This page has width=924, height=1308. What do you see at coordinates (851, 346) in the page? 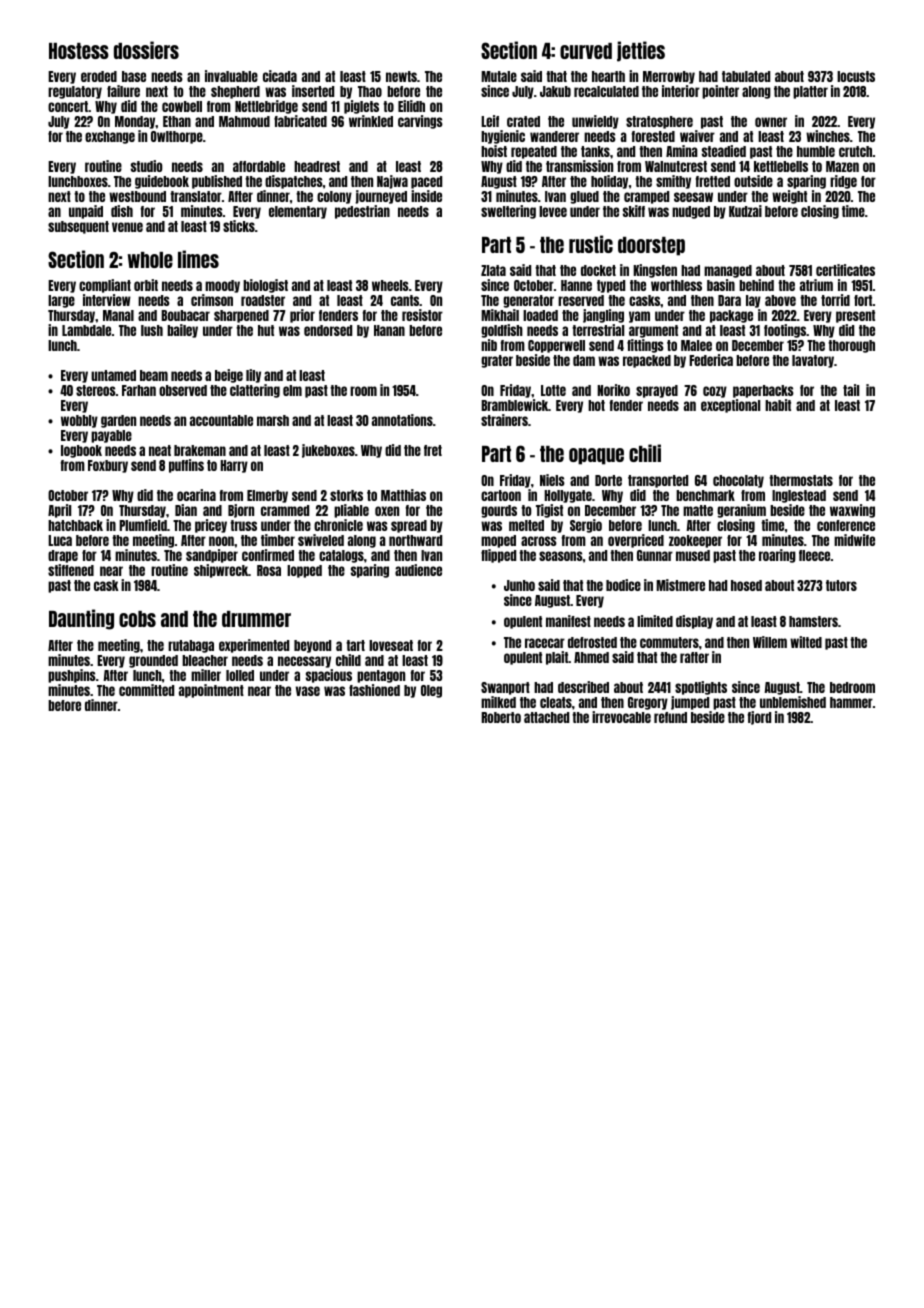
I see `thorough` at bounding box center [851, 346].
